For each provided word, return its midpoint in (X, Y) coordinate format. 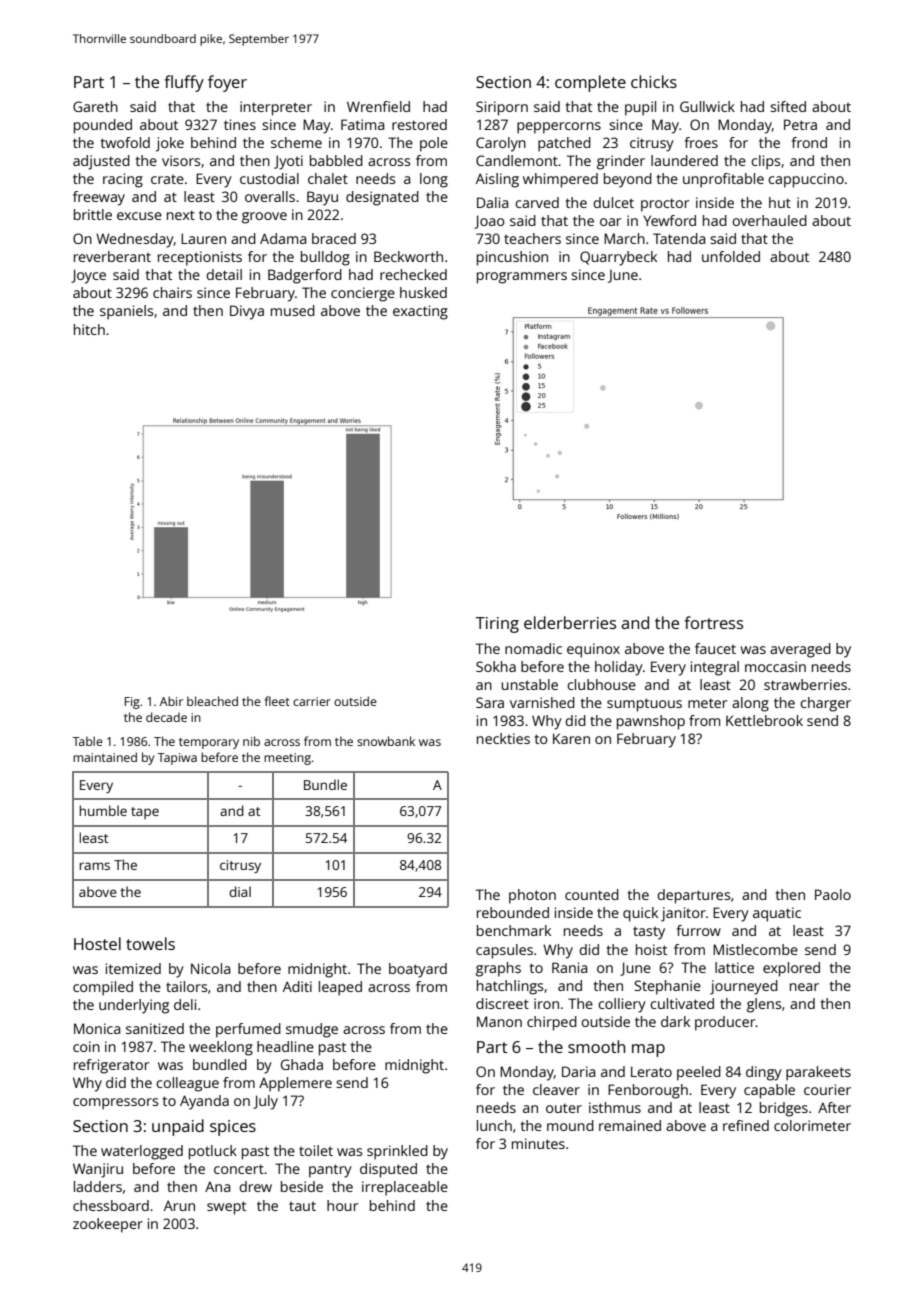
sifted (788, 106)
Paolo (833, 894)
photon (532, 896)
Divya (247, 312)
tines (240, 124)
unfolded (731, 256)
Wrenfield (378, 106)
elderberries (570, 622)
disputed (388, 1170)
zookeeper (108, 1225)
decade (166, 717)
